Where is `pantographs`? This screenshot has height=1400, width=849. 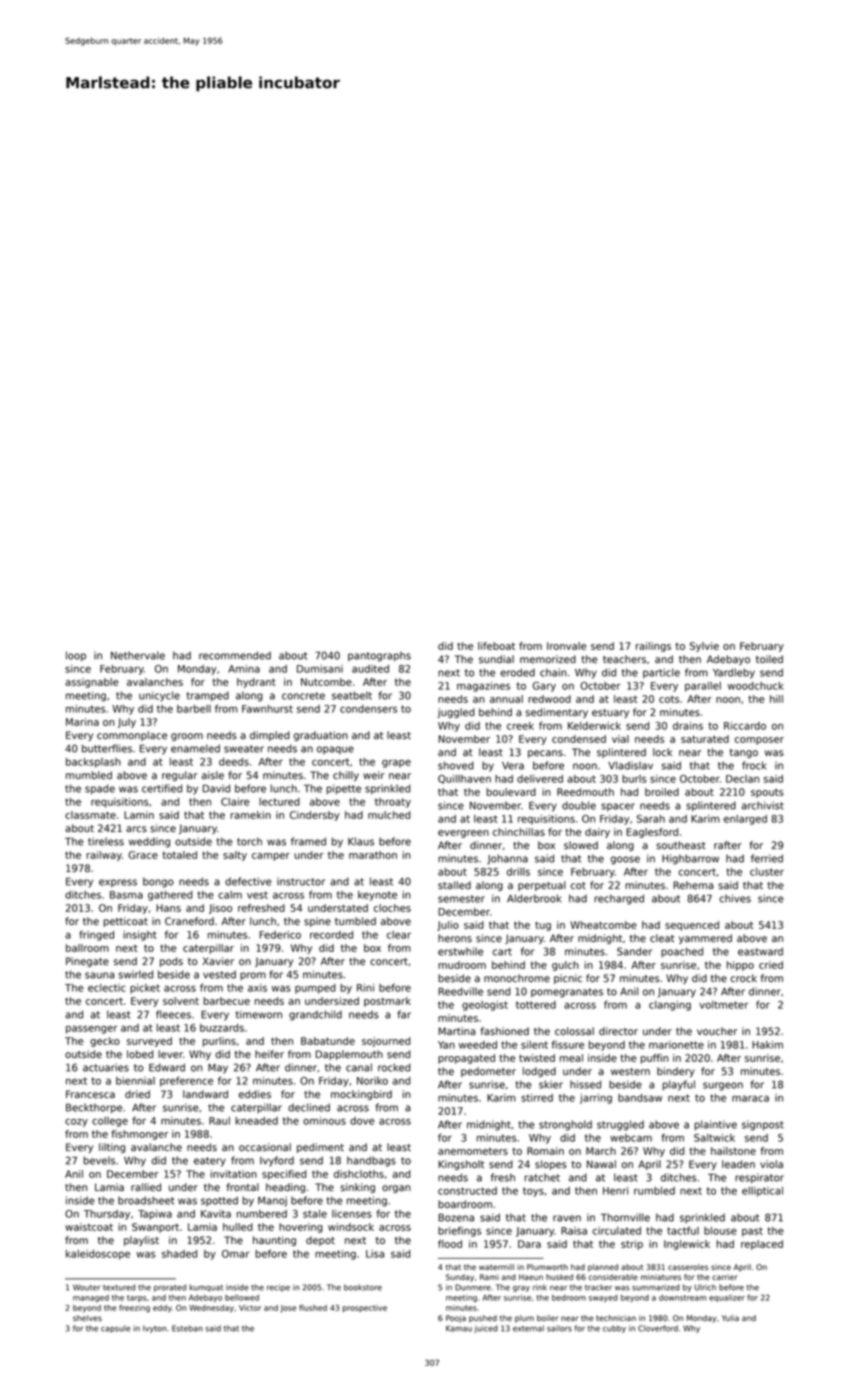 pantographs is located at coordinates (379, 656).
